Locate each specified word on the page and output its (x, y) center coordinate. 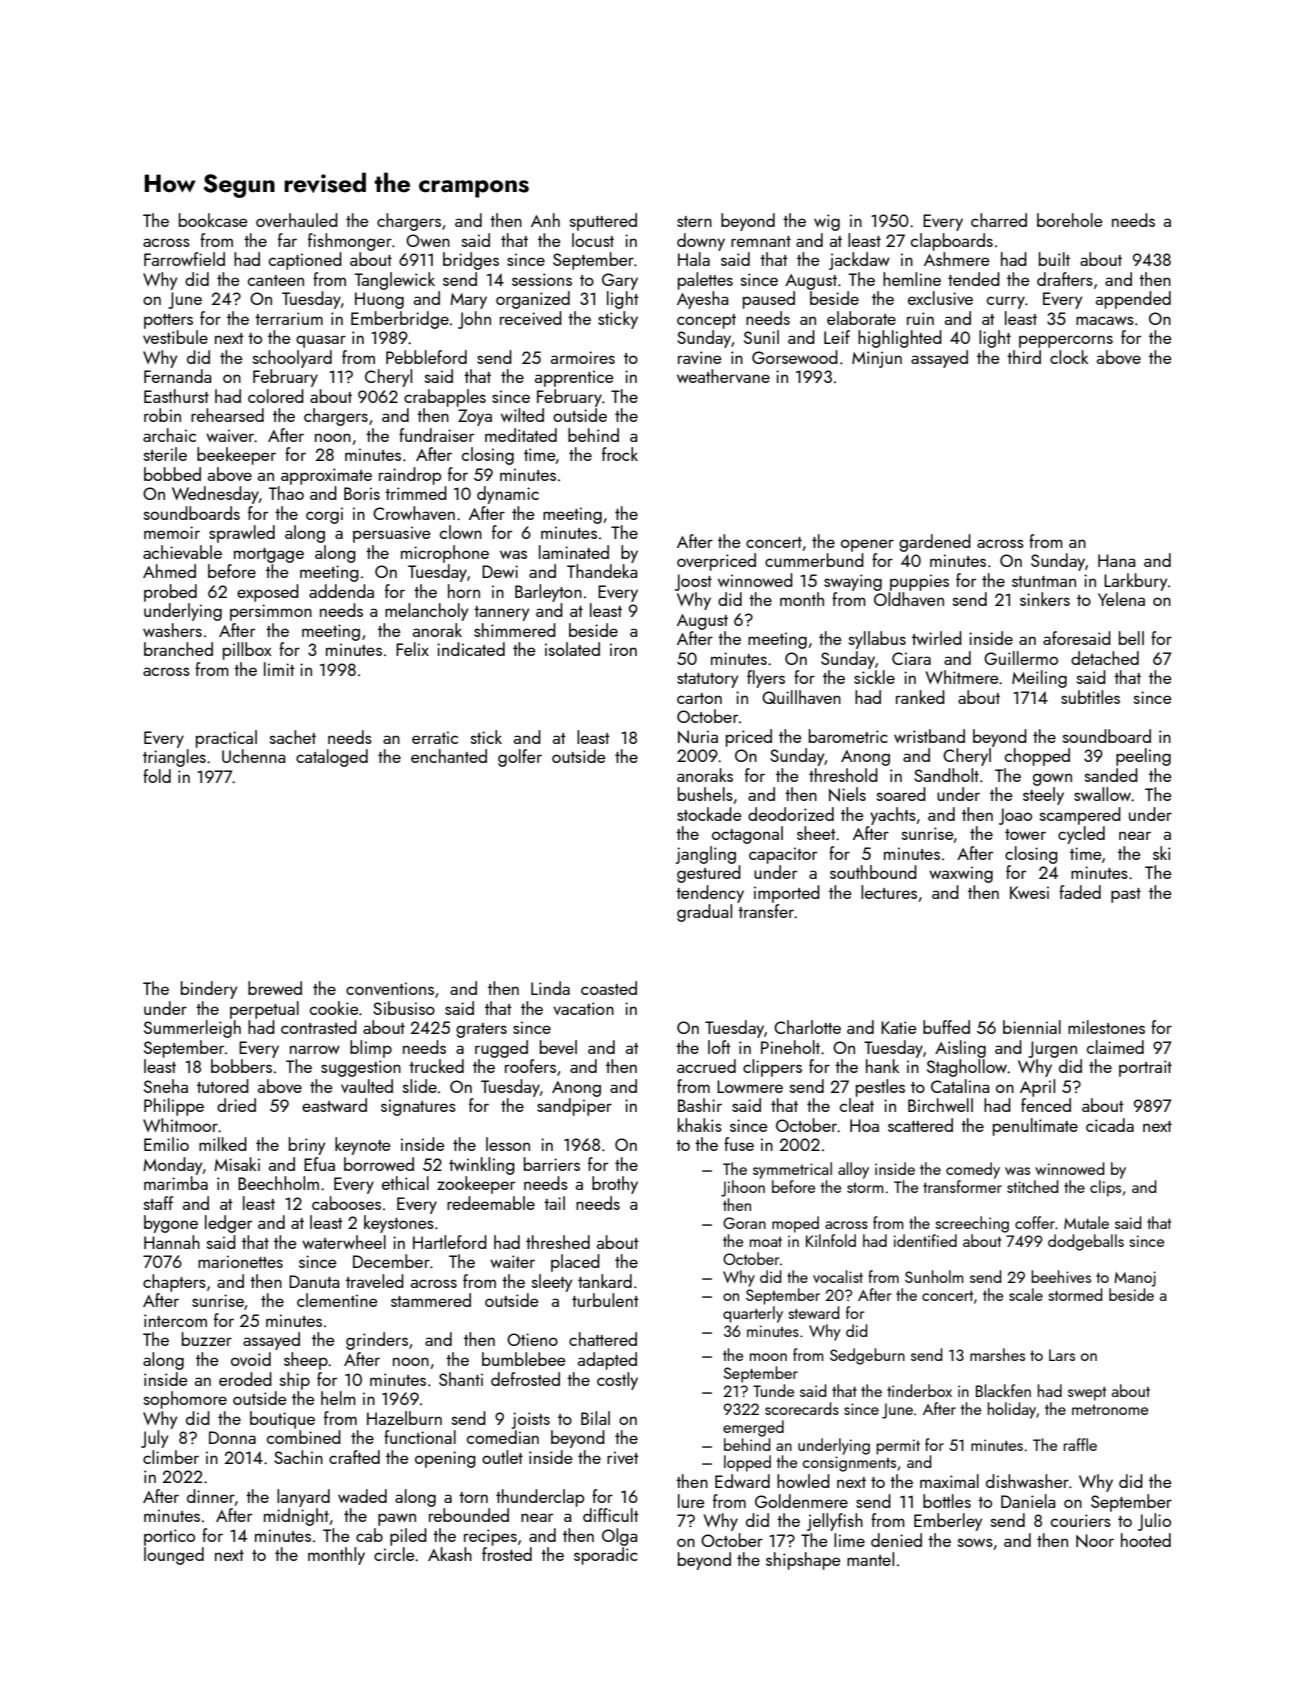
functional (420, 1437)
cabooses (346, 1203)
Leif (837, 337)
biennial (1032, 1027)
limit (279, 669)
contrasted (319, 1027)
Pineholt (790, 1047)
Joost (693, 582)
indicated (471, 649)
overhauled (297, 220)
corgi (324, 515)
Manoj (1135, 1279)
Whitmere (962, 677)
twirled (937, 638)
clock (1069, 357)
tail (554, 1203)
